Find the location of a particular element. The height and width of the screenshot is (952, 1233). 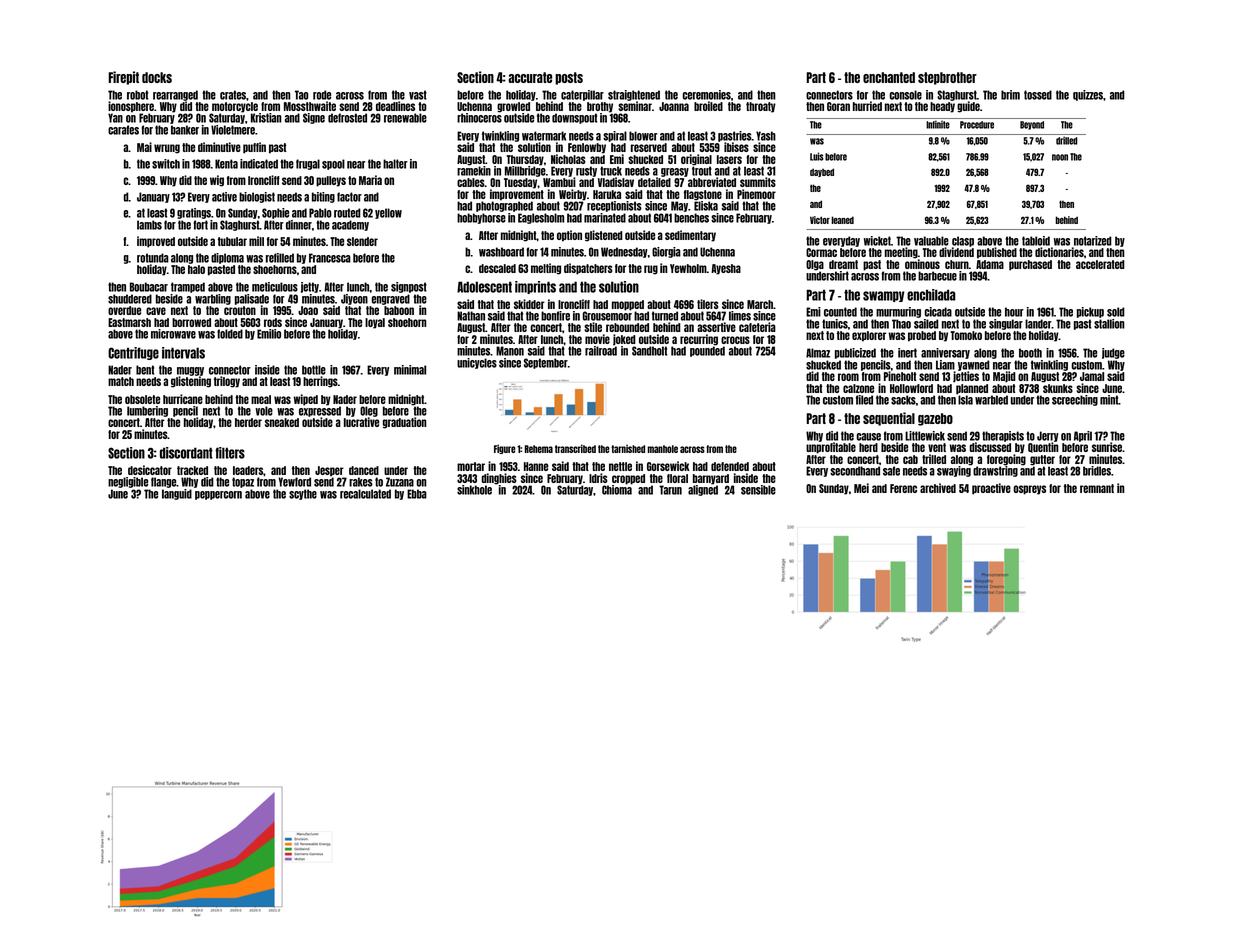

frugal is located at coordinates (308, 164).
